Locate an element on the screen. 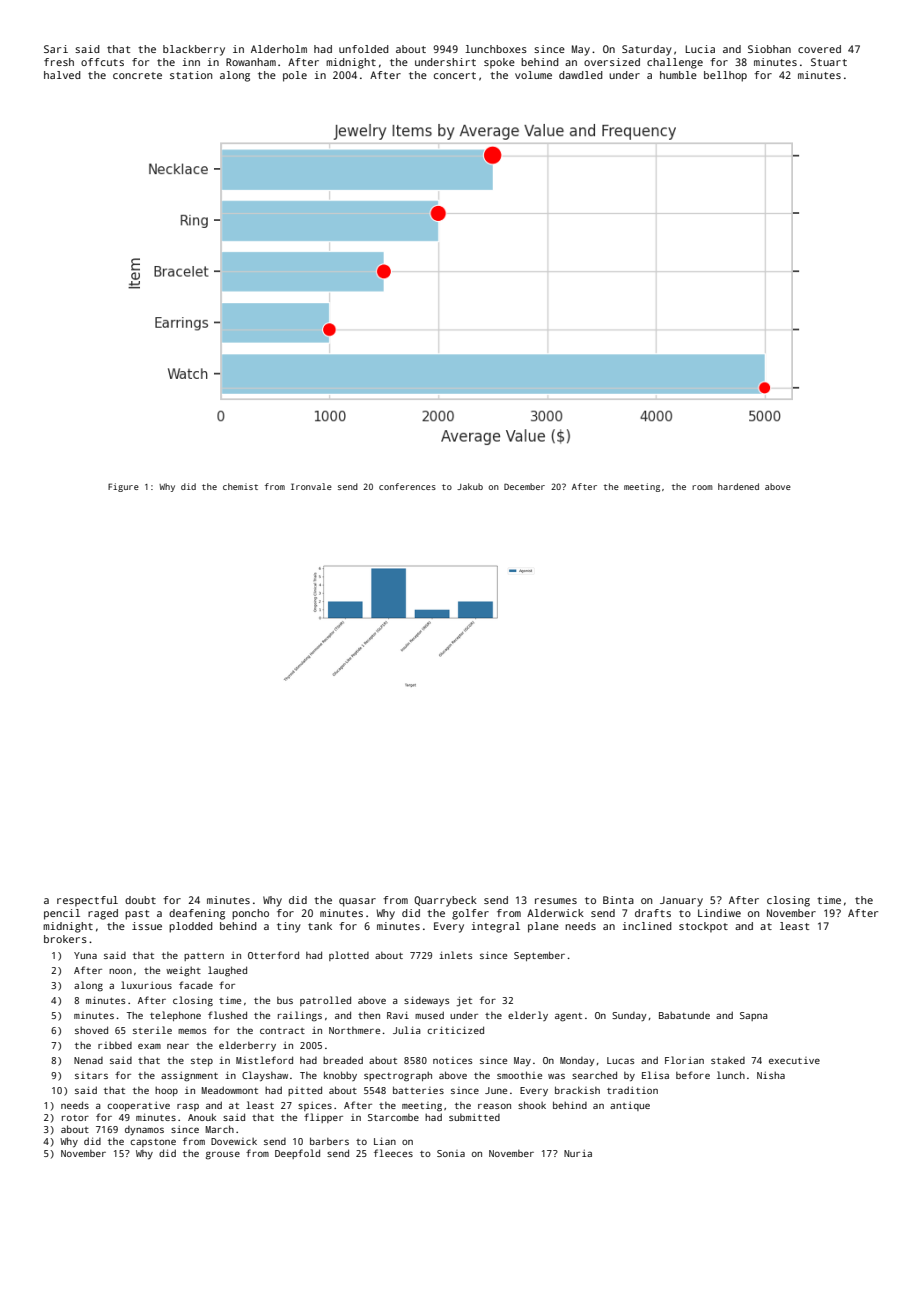 Image resolution: width=924 pixels, height=1308 pixels. cooperative is located at coordinates (138, 1106).
